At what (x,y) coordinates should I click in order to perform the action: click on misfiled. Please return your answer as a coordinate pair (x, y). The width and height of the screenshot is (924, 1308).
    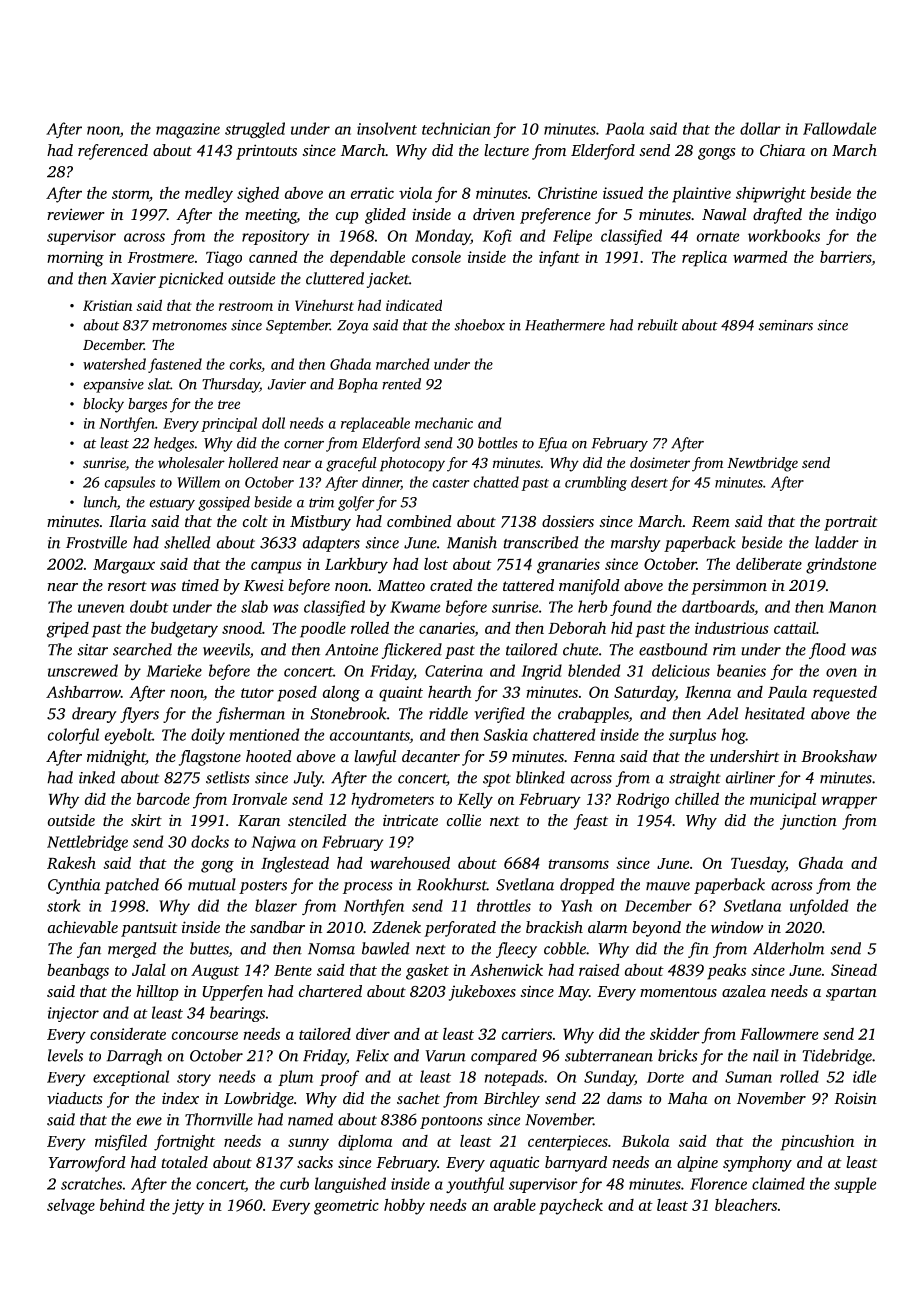
    Looking at the image, I should click on (121, 1143).
